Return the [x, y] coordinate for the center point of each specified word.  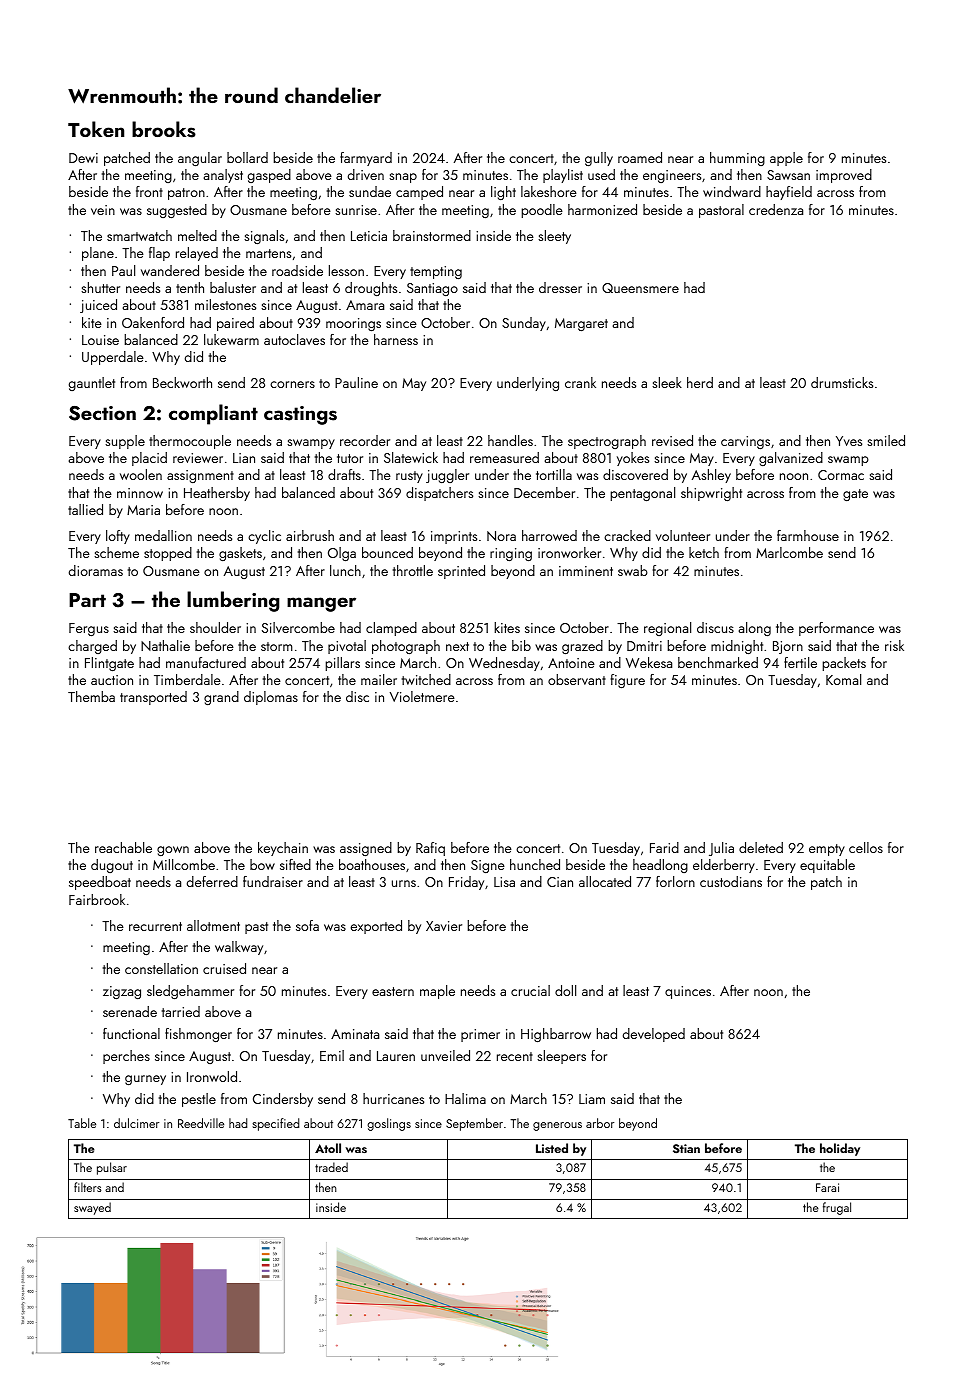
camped [419, 193]
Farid [664, 847]
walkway [239, 948]
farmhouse [808, 535]
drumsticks [842, 382]
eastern [393, 991]
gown [173, 851]
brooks [164, 129]
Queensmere [640, 288]
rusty [409, 477]
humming [737, 159]
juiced [98, 306]
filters [87, 1187]
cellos [866, 847]
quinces [688, 992]
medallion [163, 535]
